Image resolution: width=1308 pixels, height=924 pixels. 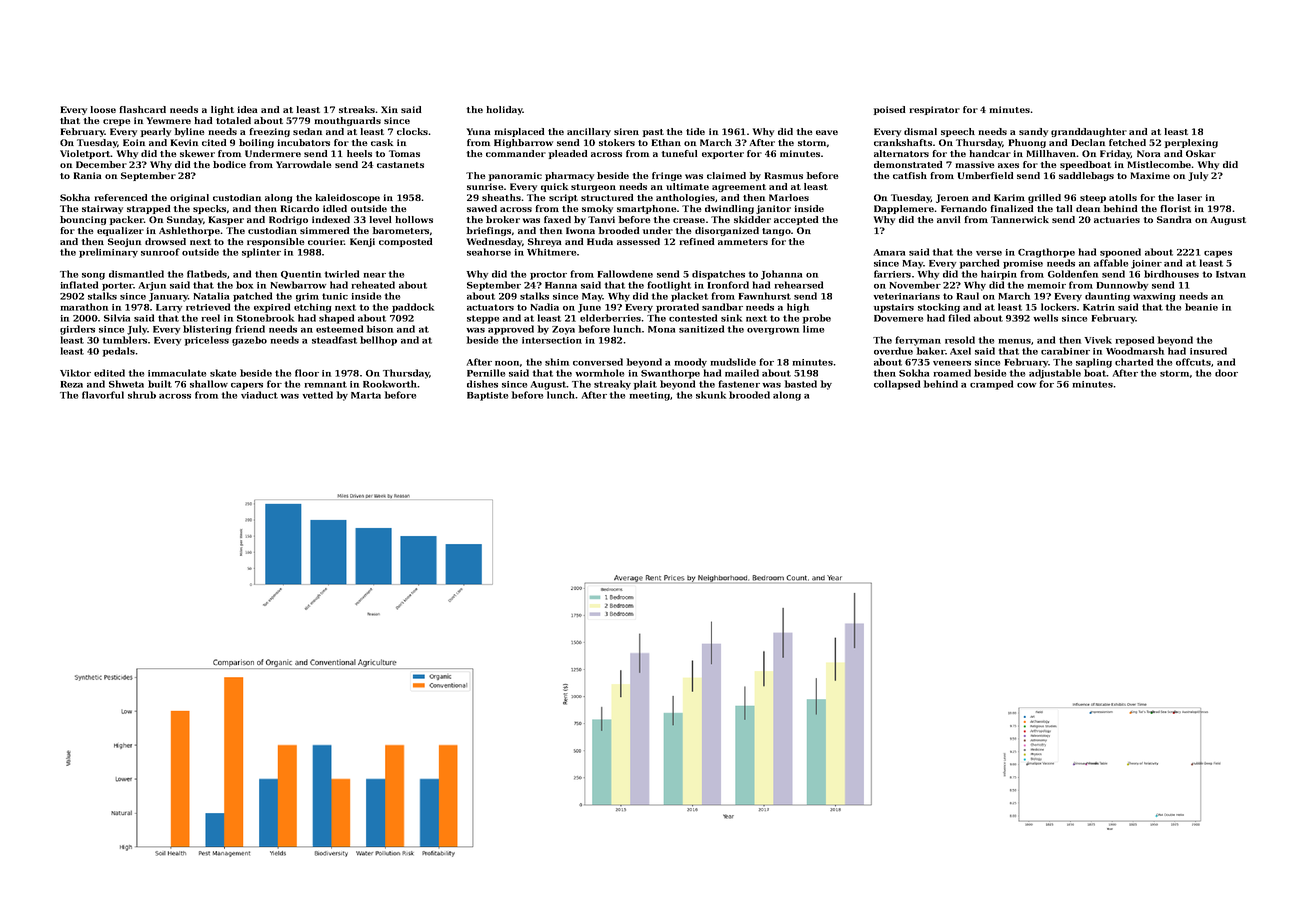 What do you see at coordinates (1201, 153) in the page?
I see `Oskar` at bounding box center [1201, 153].
